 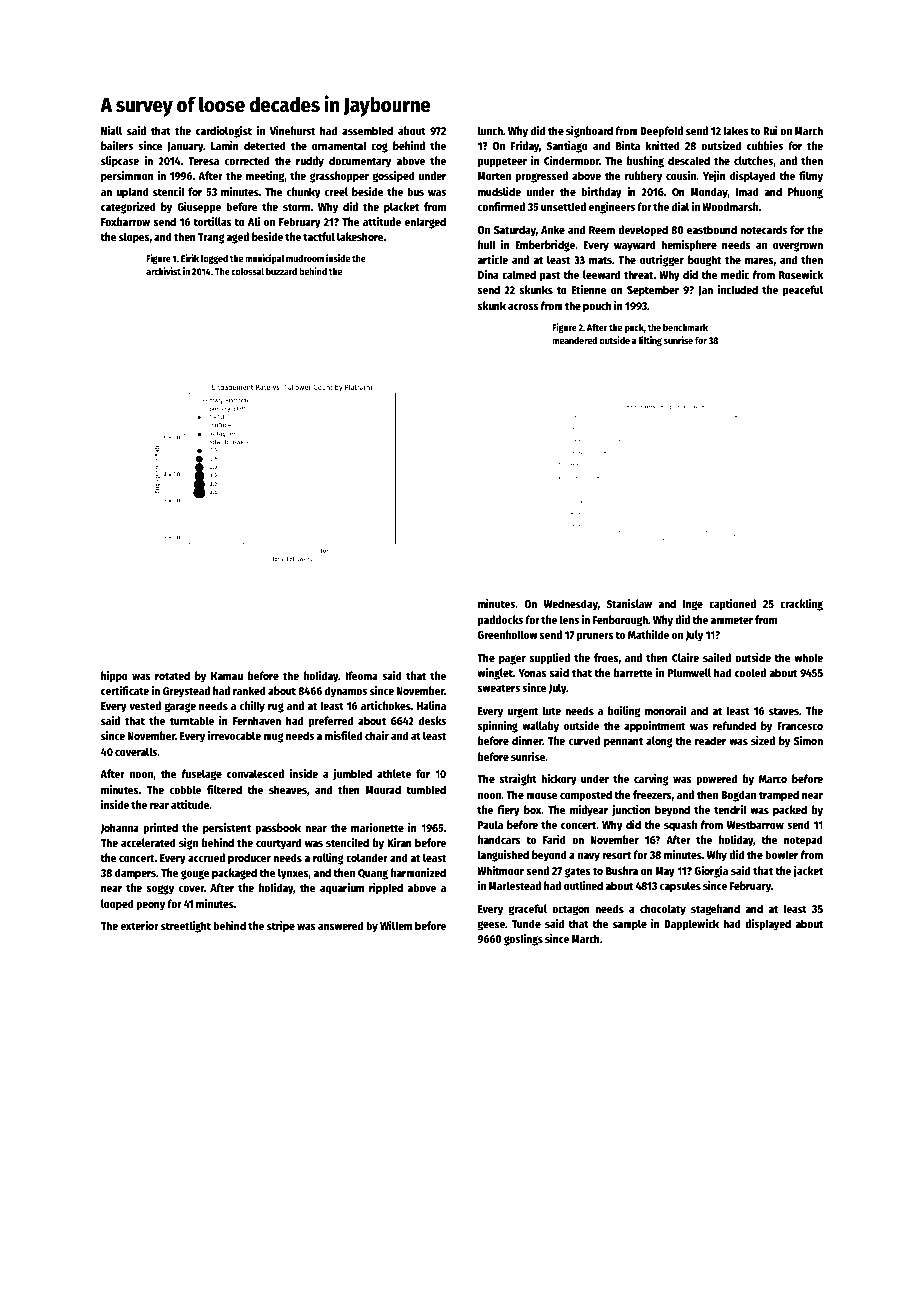 I want to click on streetlight, so click(x=186, y=927).
